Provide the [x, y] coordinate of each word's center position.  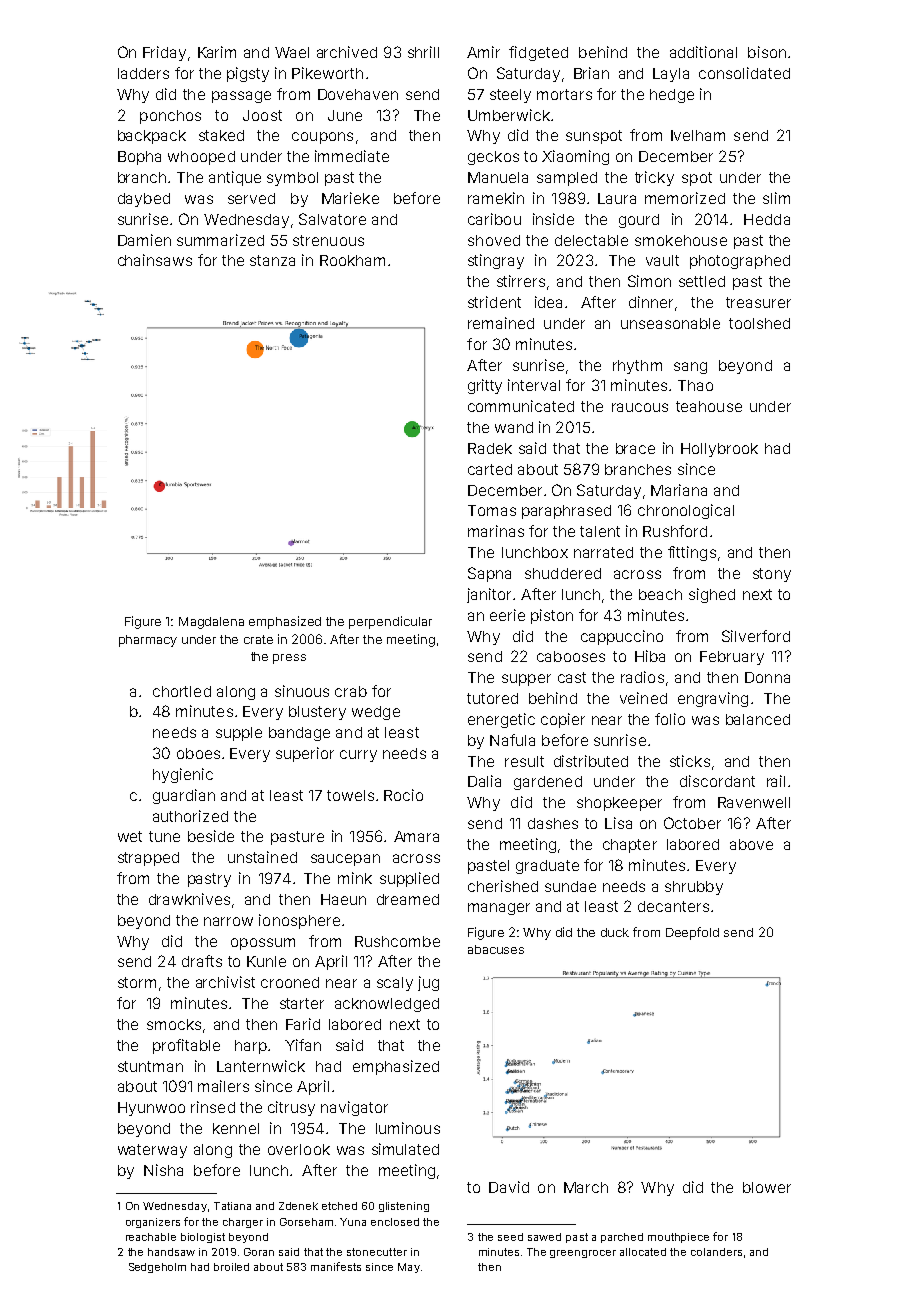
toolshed [759, 323]
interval [534, 385]
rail [776, 781]
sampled [567, 179]
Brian [591, 73]
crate [258, 639]
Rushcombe [397, 941]
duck [615, 932]
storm [137, 982]
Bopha [139, 158]
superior [305, 754]
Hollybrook [719, 450]
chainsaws [155, 260]
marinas [496, 531]
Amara [416, 836]
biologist [203, 1238]
